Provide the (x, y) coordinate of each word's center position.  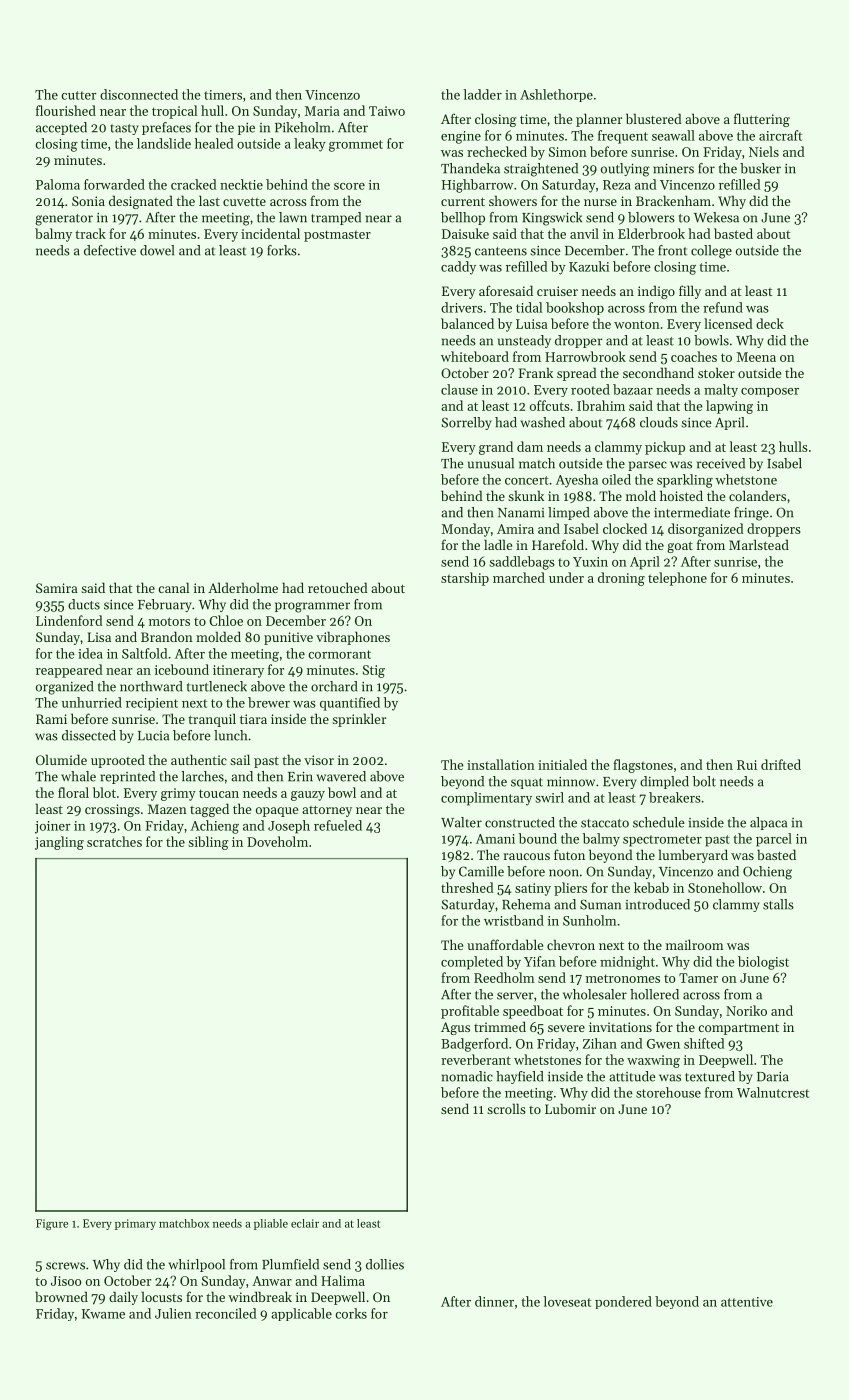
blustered (654, 118)
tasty (124, 129)
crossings (112, 810)
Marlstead (759, 544)
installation (501, 764)
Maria (322, 111)
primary (135, 1224)
